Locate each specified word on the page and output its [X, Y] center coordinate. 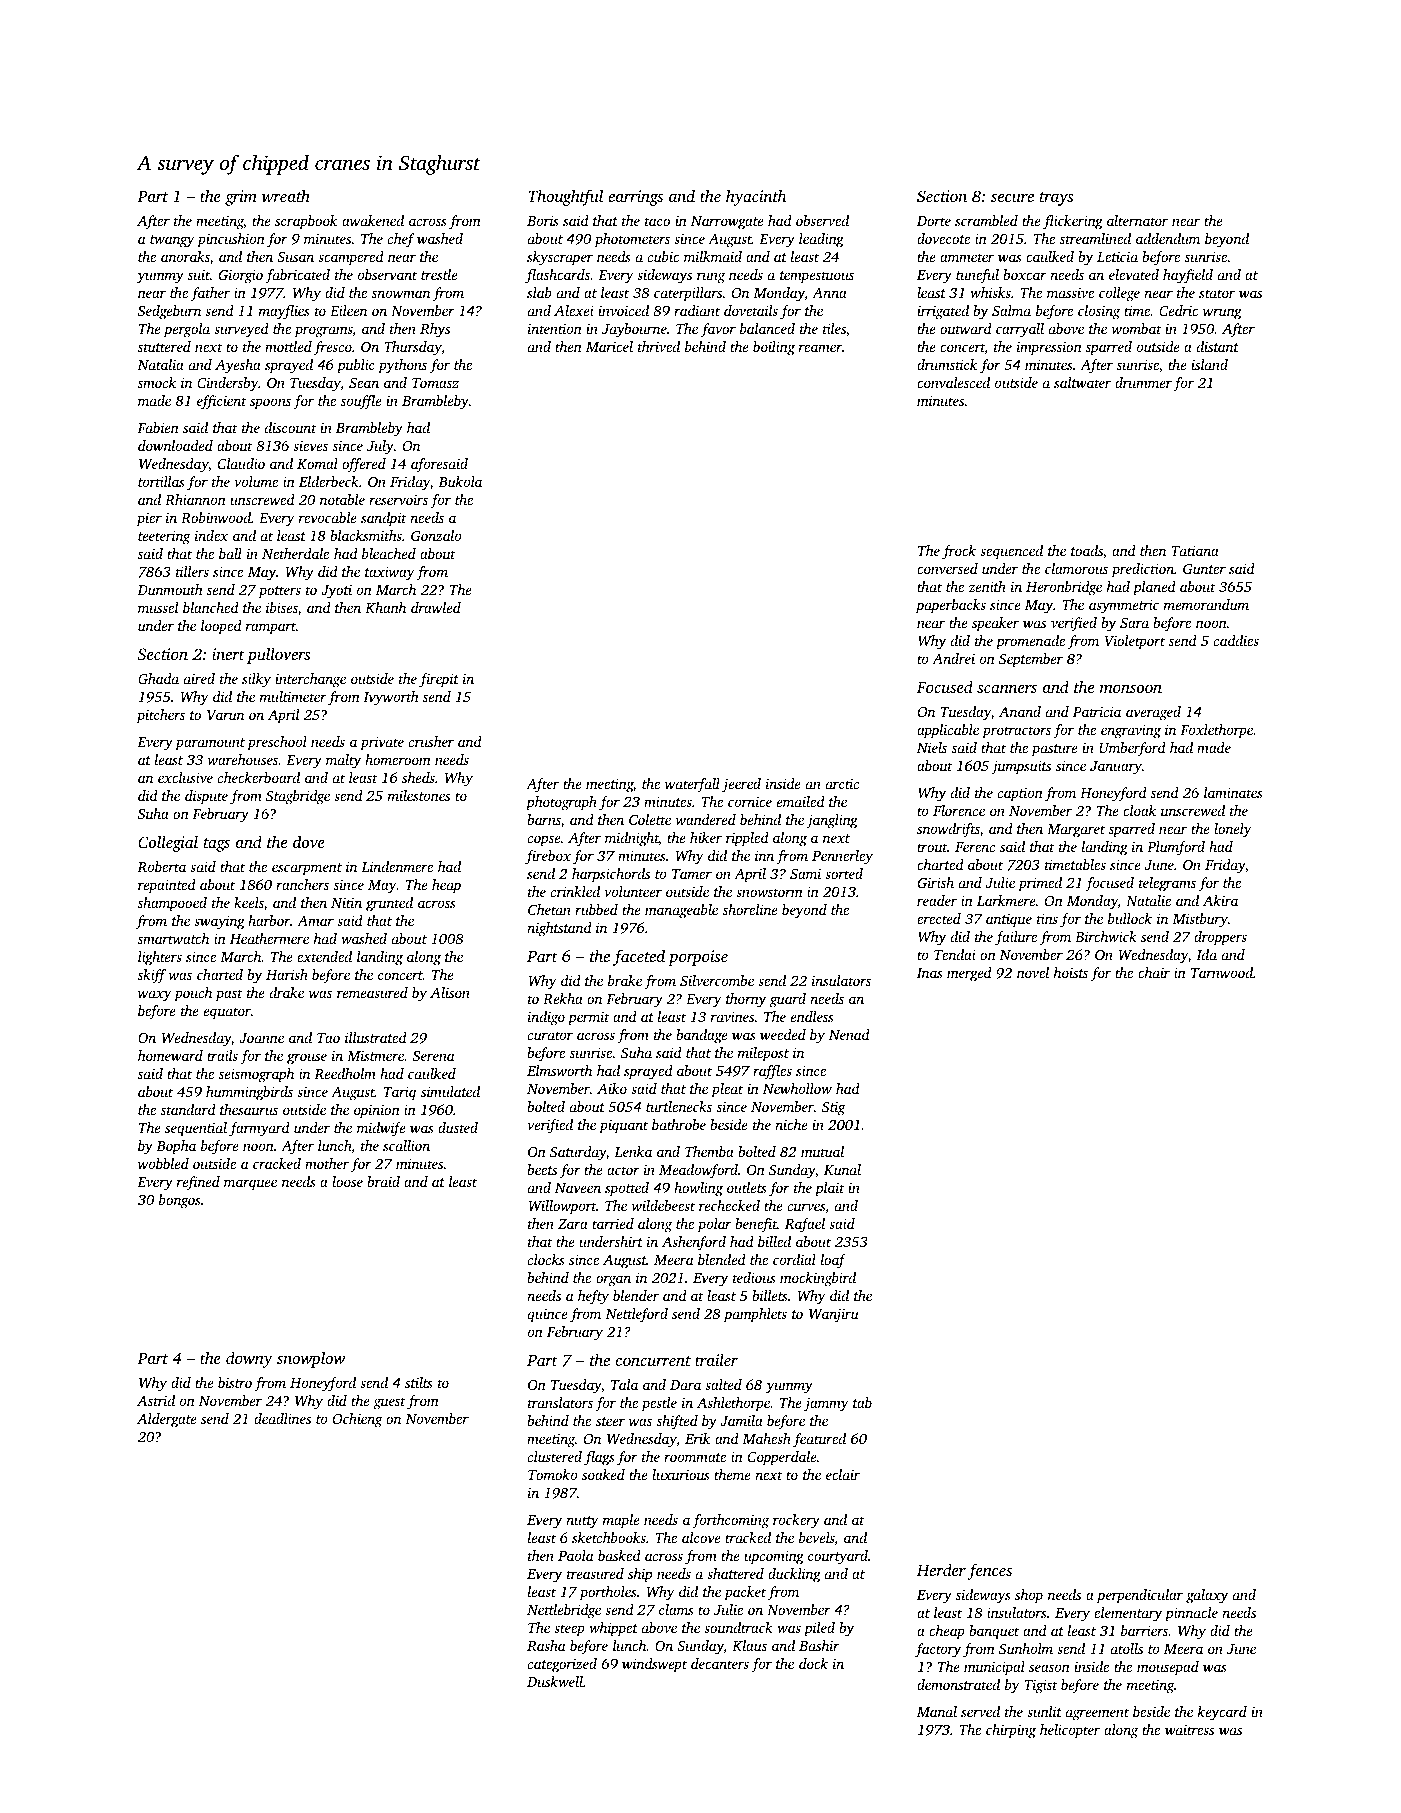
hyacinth [756, 197]
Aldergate [167, 1420]
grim [241, 198]
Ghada [158, 678]
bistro [235, 1382]
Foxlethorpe [1216, 731]
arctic [842, 783]
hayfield [1188, 276]
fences [990, 1571]
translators [560, 1402]
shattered [735, 1573]
